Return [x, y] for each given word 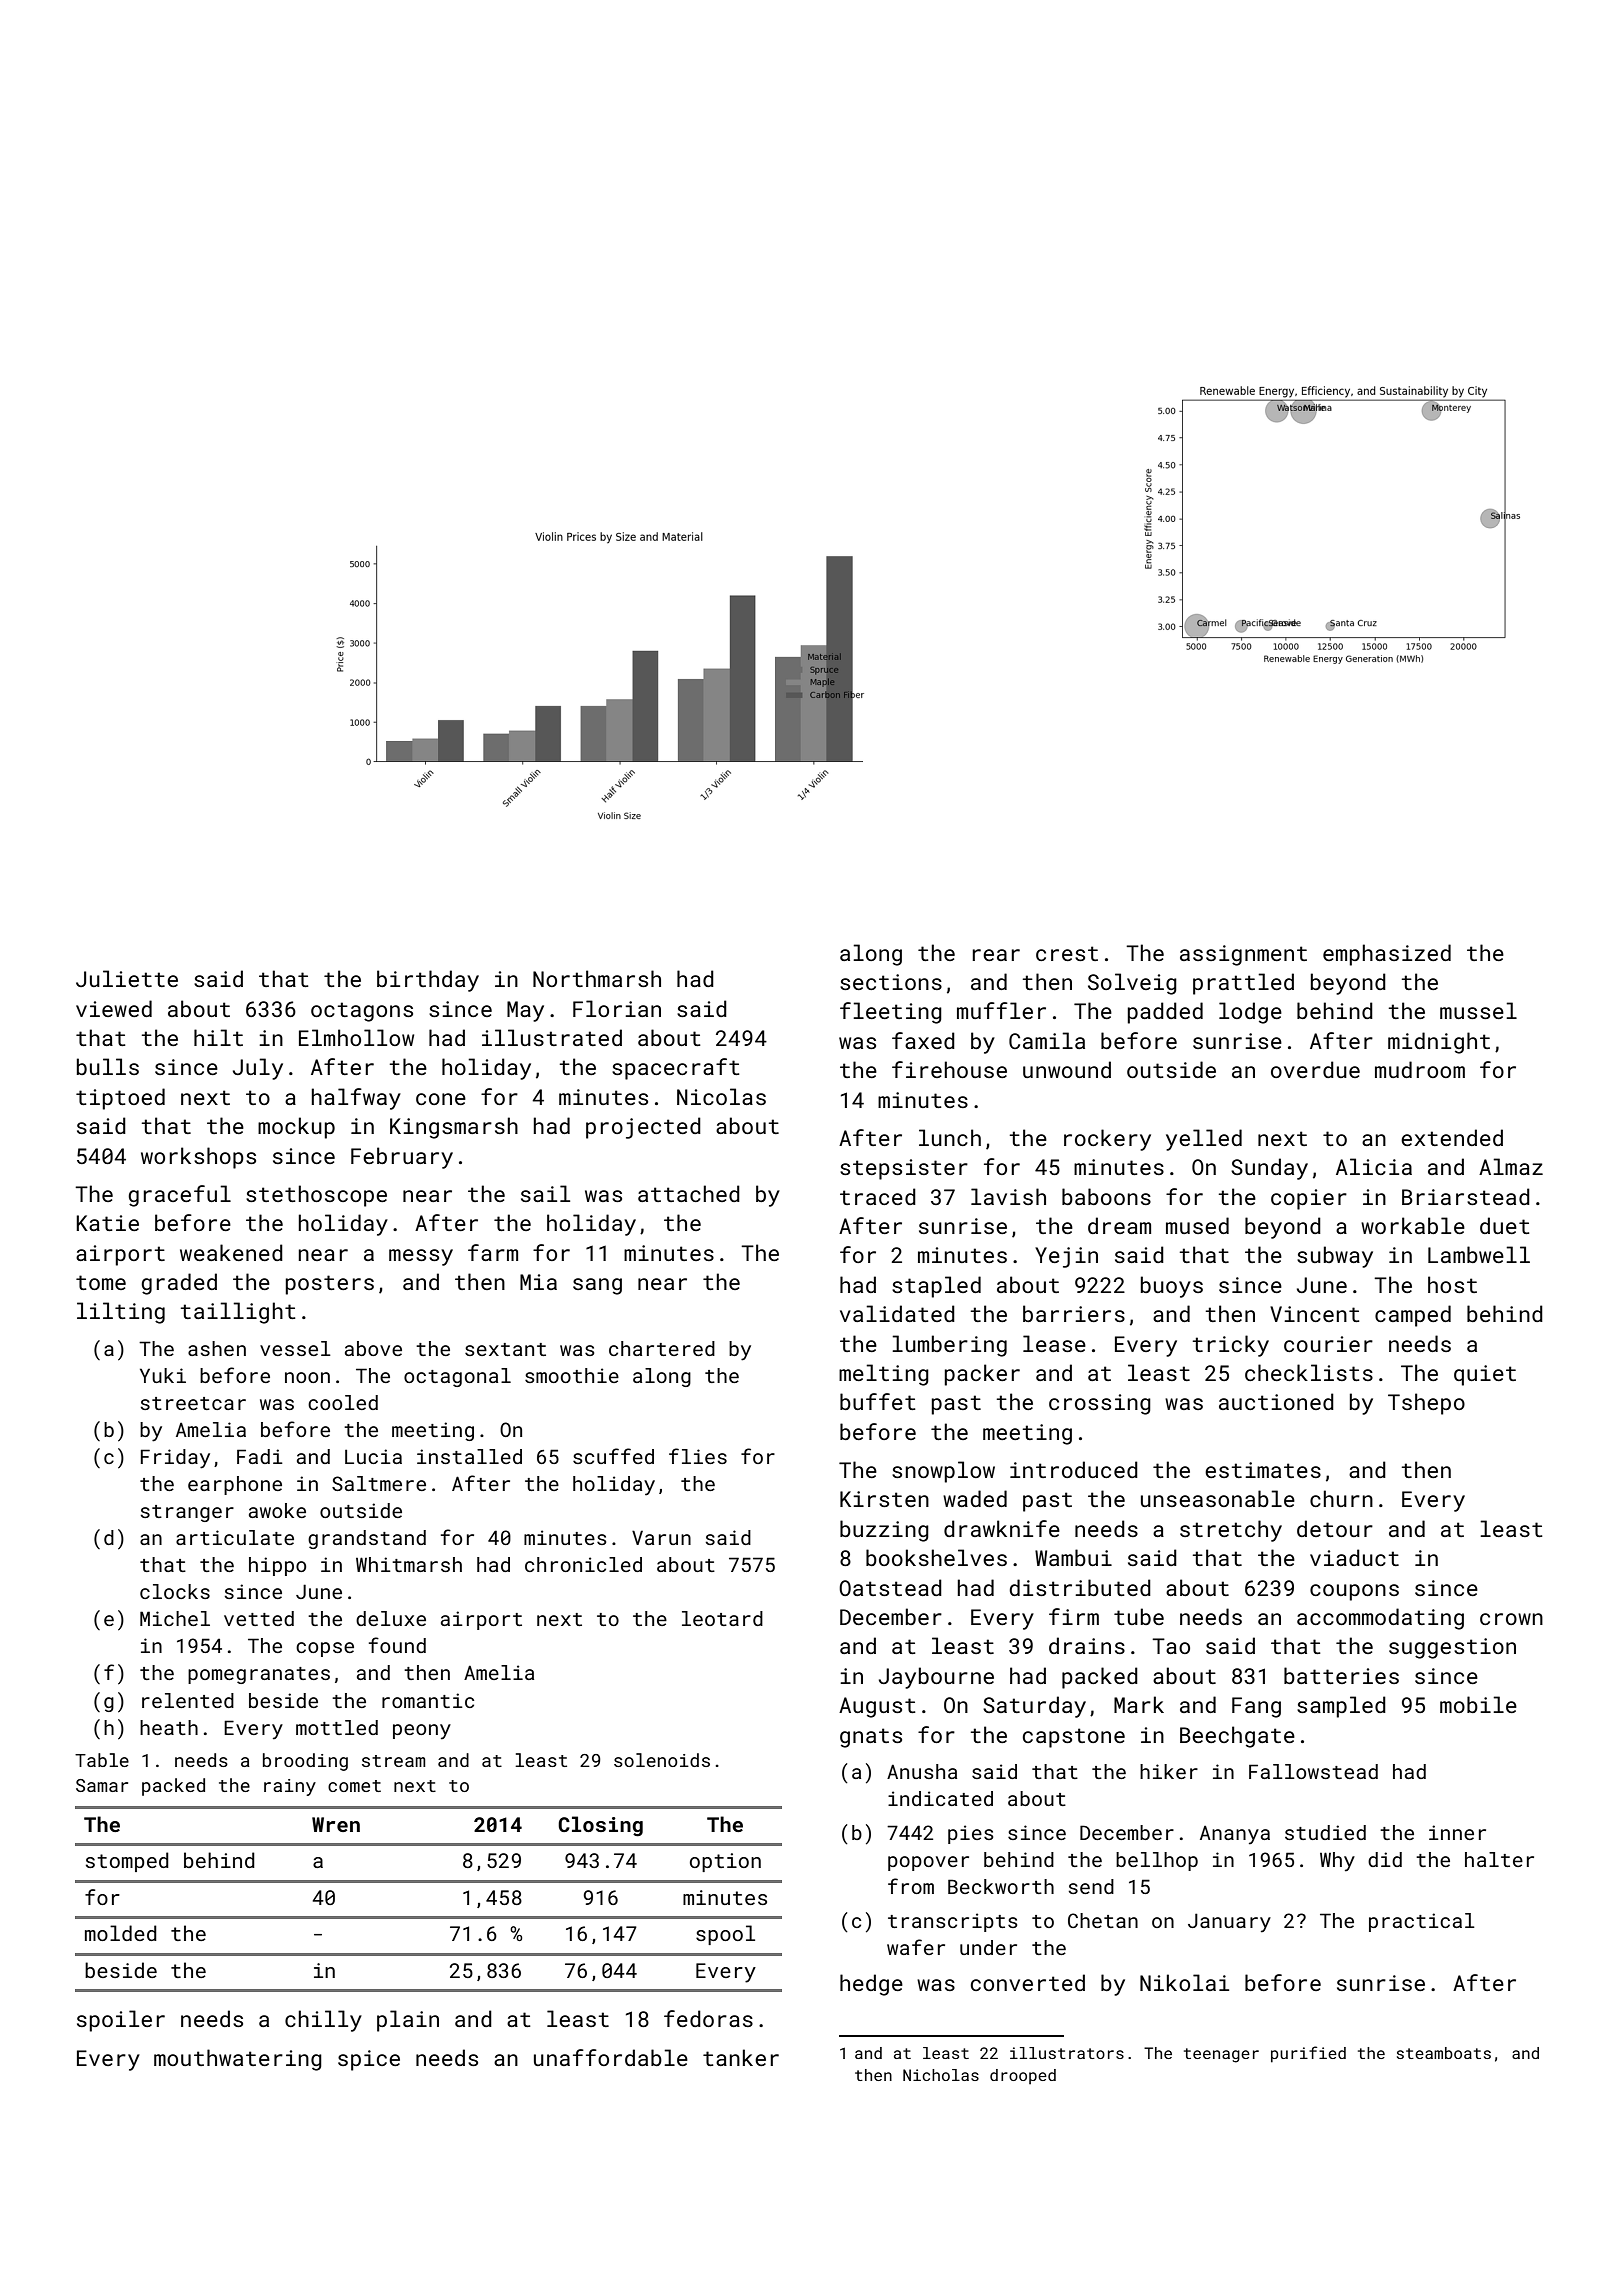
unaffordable [611, 2057]
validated [897, 1313]
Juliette [127, 978]
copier [1309, 1199]
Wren [336, 1824]
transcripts [952, 1922]
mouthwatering [238, 2060]
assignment [1243, 955]
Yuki [163, 1375]
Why [1337, 1862]
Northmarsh [597, 978]
